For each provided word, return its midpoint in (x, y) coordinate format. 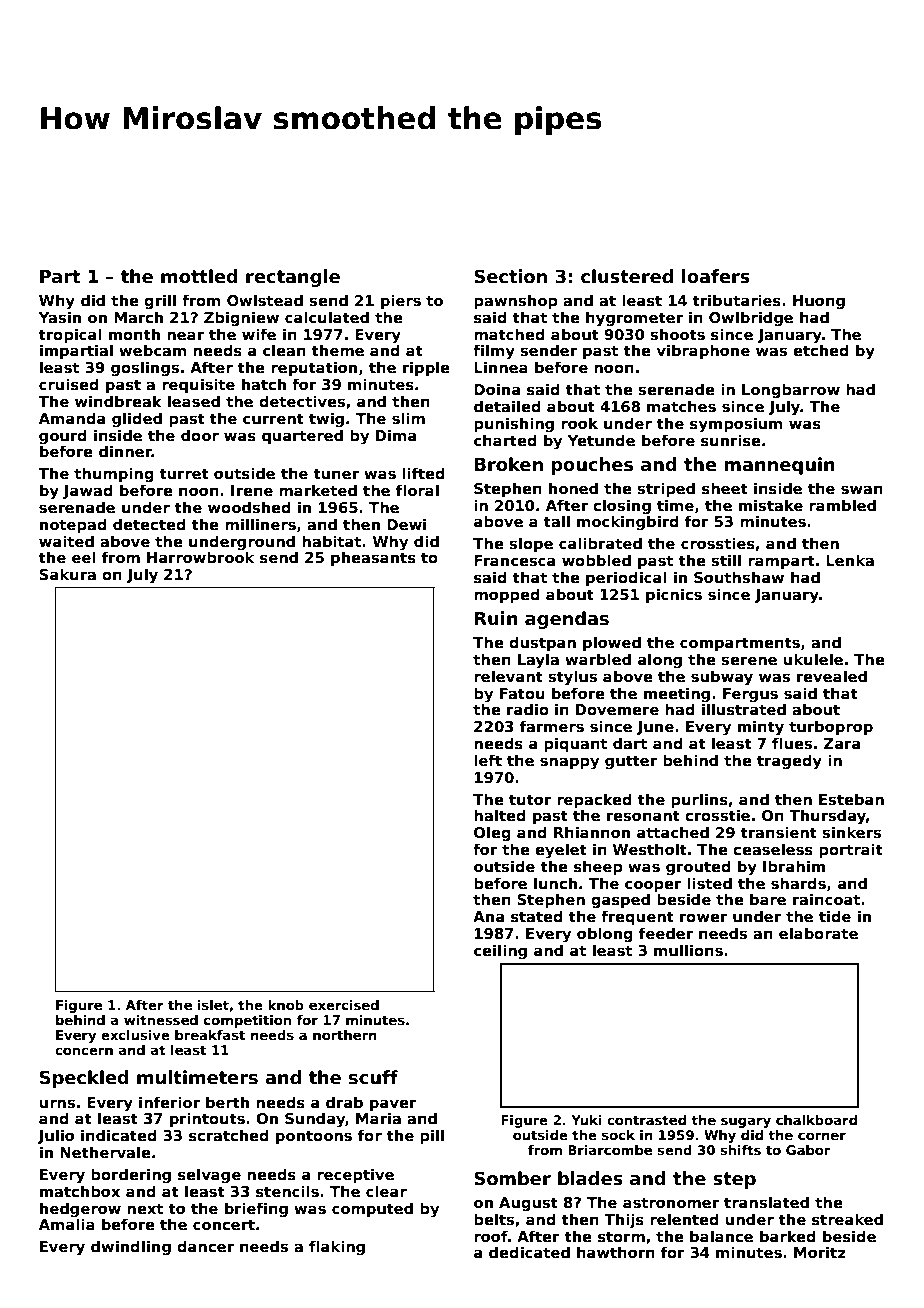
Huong (819, 302)
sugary (746, 1122)
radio (528, 709)
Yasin (60, 317)
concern (84, 1051)
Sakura (67, 574)
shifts (740, 1150)
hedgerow (80, 1209)
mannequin (779, 466)
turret (184, 473)
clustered (627, 276)
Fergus (750, 695)
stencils (287, 1191)
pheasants (373, 558)
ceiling (500, 951)
